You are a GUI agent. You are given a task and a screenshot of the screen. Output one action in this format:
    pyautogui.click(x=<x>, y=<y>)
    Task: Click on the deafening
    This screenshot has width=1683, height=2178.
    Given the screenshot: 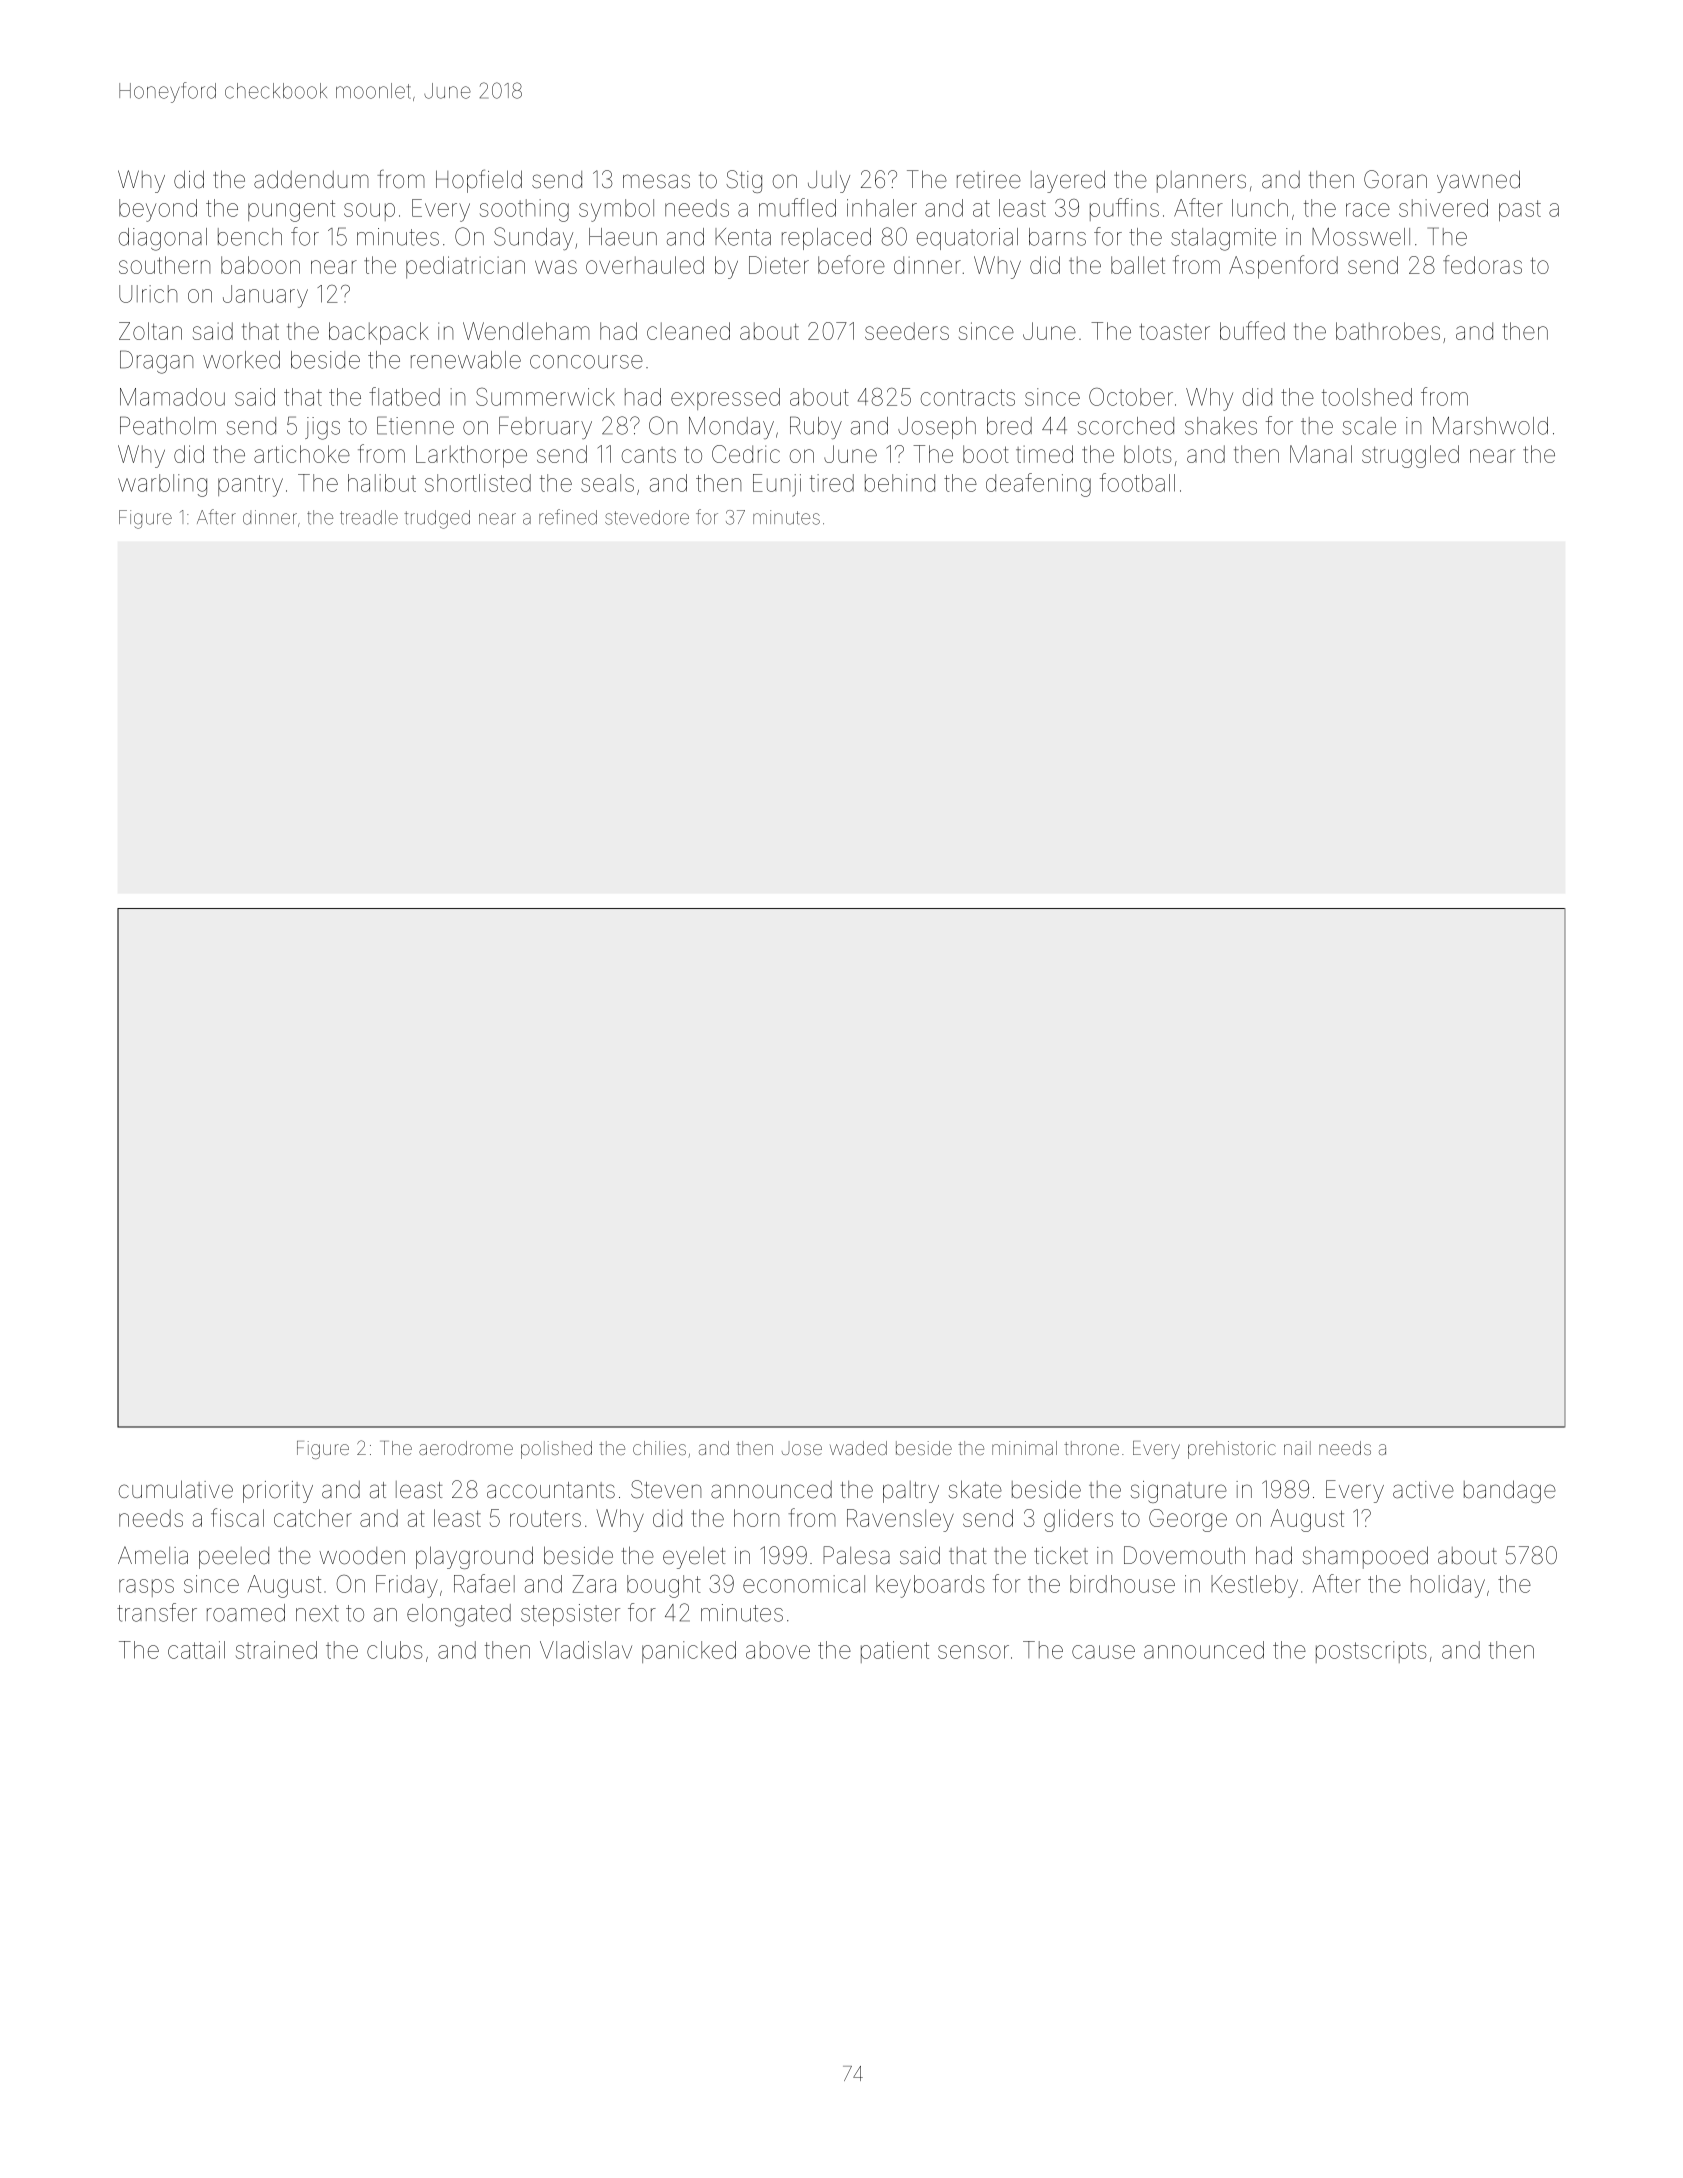 What is the action you would take?
    pyautogui.click(x=1038, y=485)
